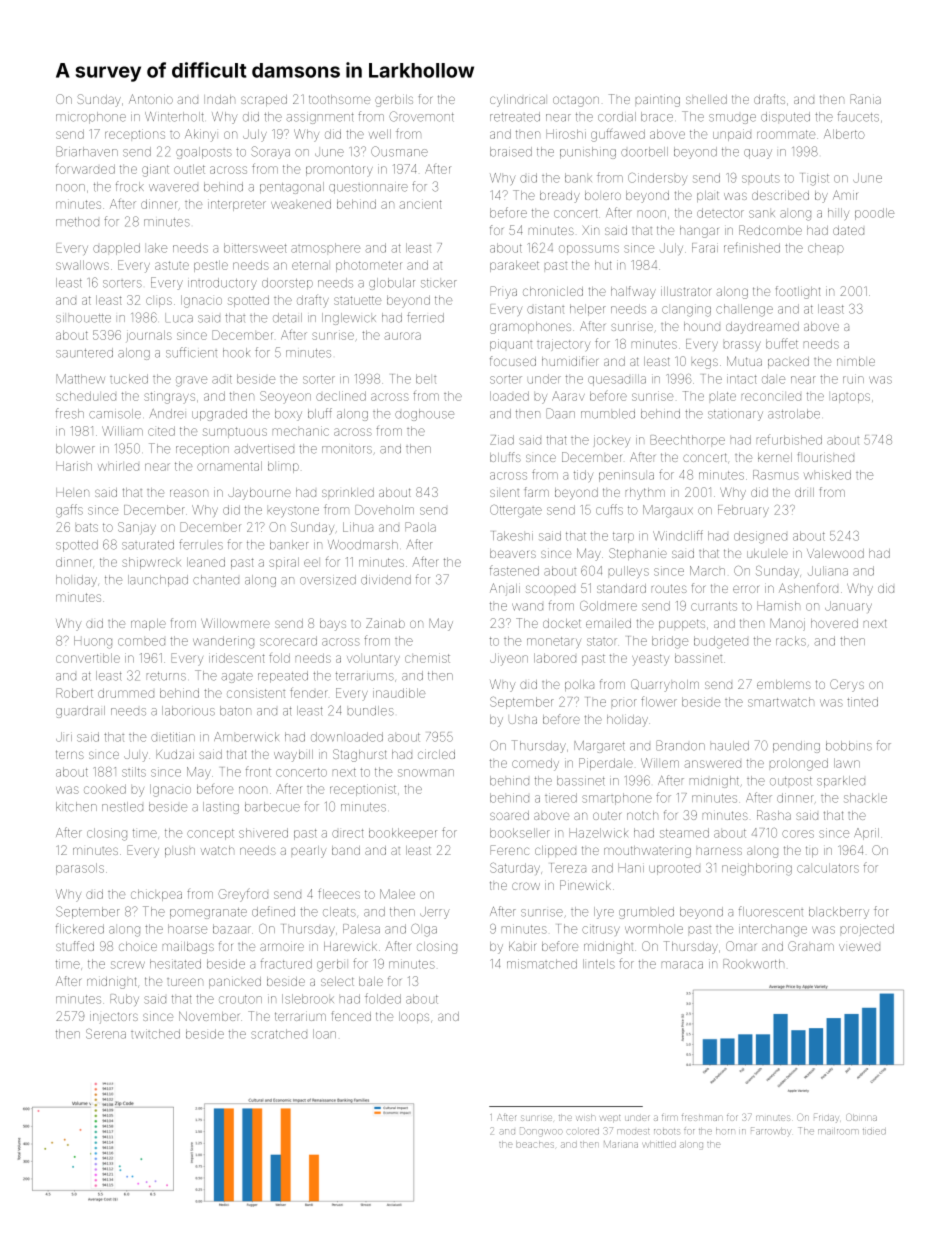  I want to click on tinted, so click(862, 702).
